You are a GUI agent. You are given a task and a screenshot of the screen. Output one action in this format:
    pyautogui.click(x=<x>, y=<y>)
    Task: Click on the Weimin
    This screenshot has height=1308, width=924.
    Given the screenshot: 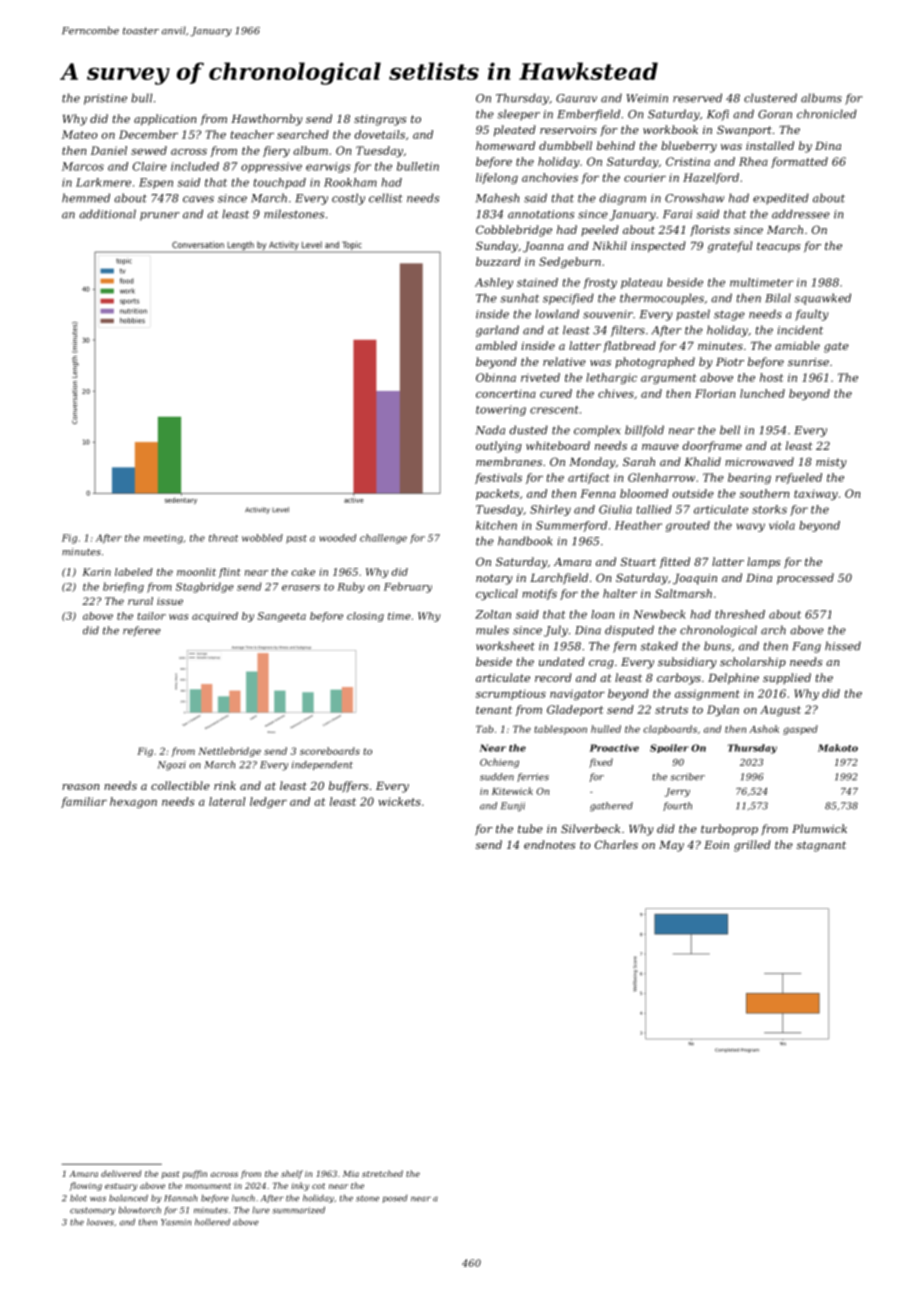 What is the action you would take?
    pyautogui.click(x=647, y=98)
